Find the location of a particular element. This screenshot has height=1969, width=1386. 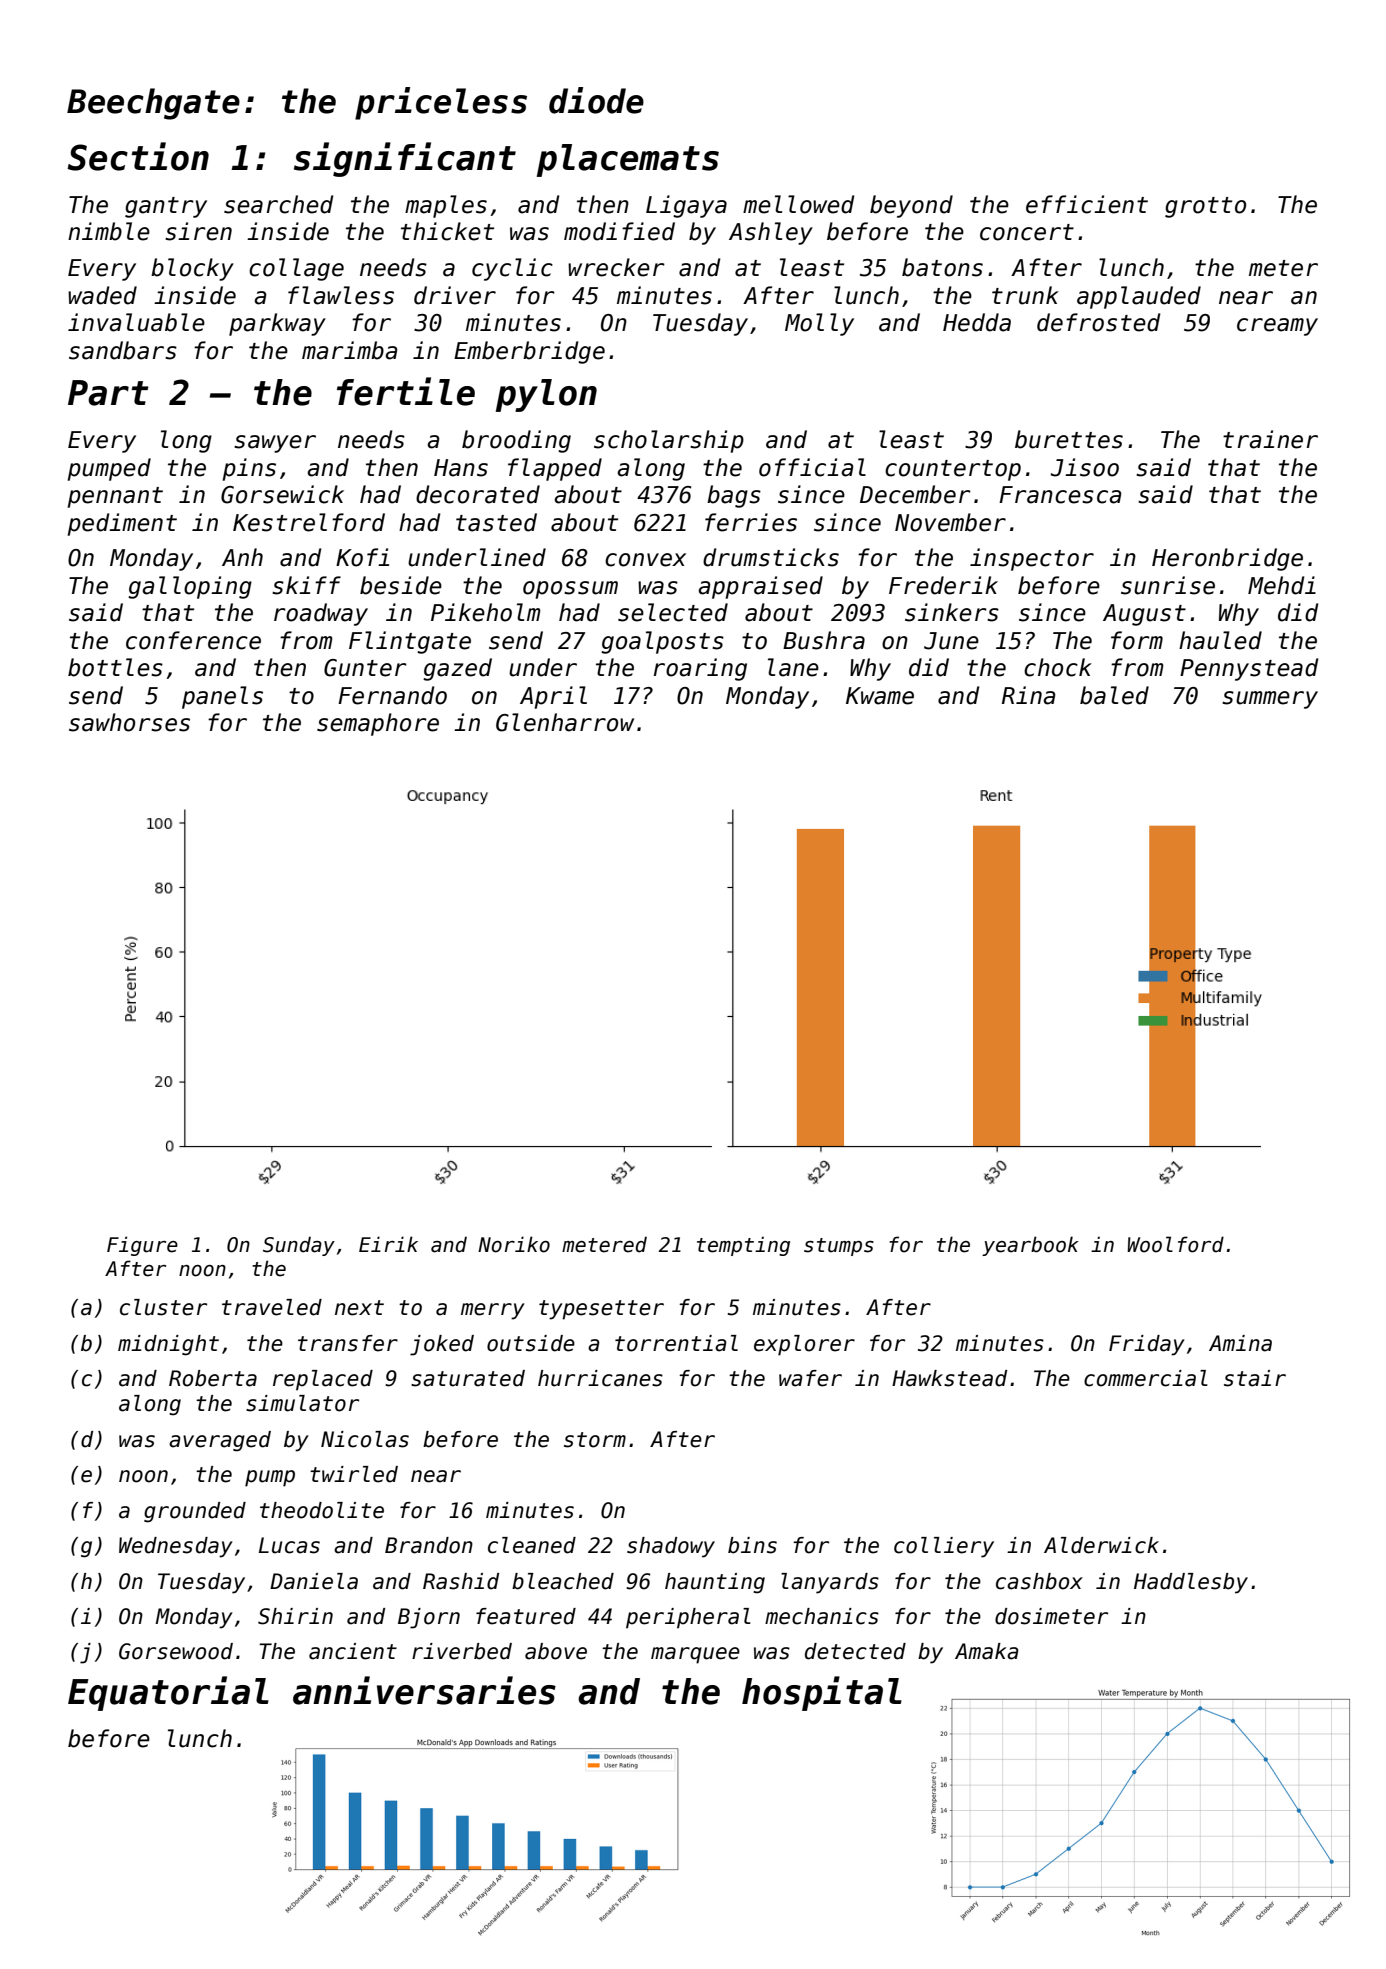

wafer is located at coordinates (810, 1378).
